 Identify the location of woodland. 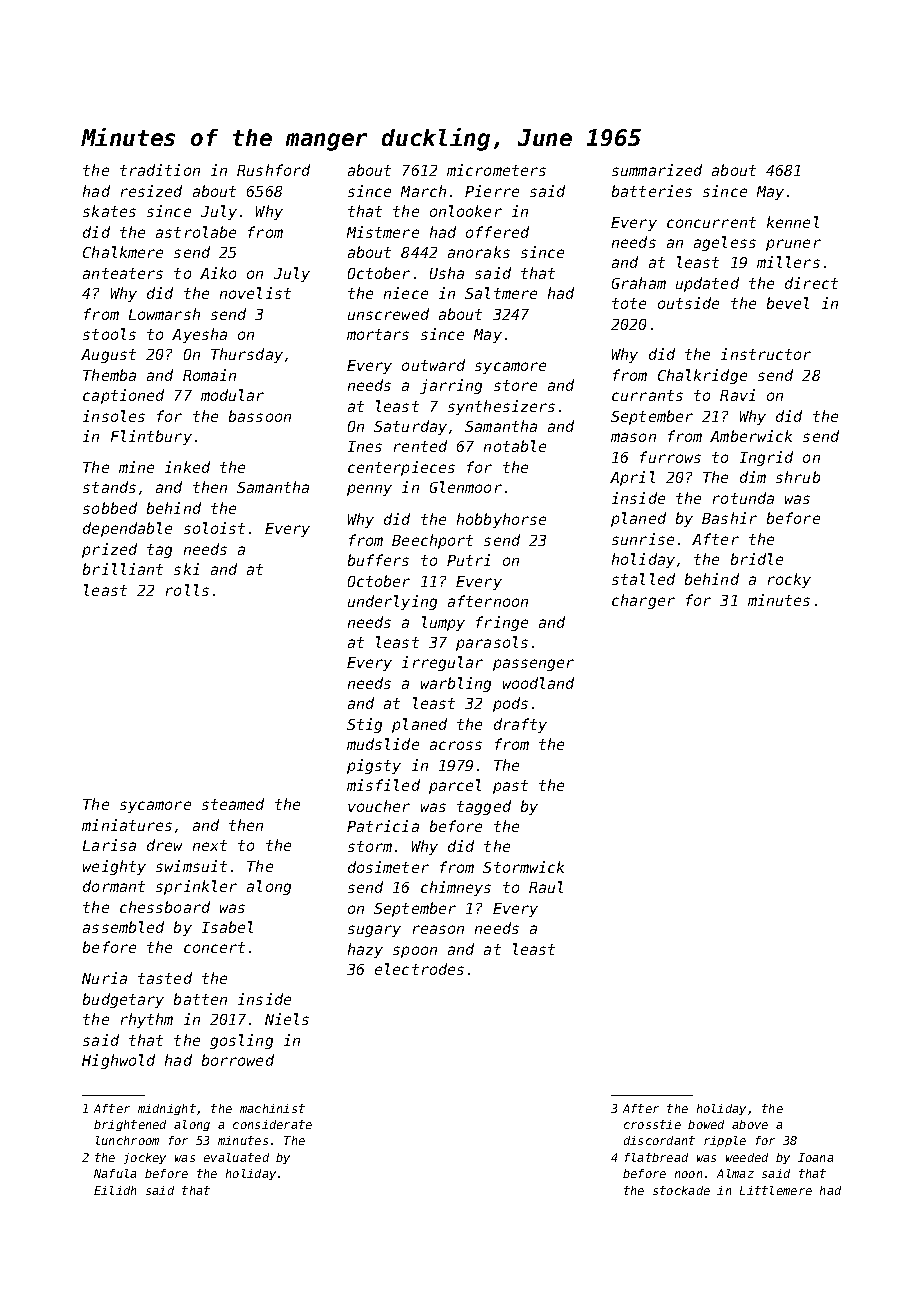
(538, 683).
